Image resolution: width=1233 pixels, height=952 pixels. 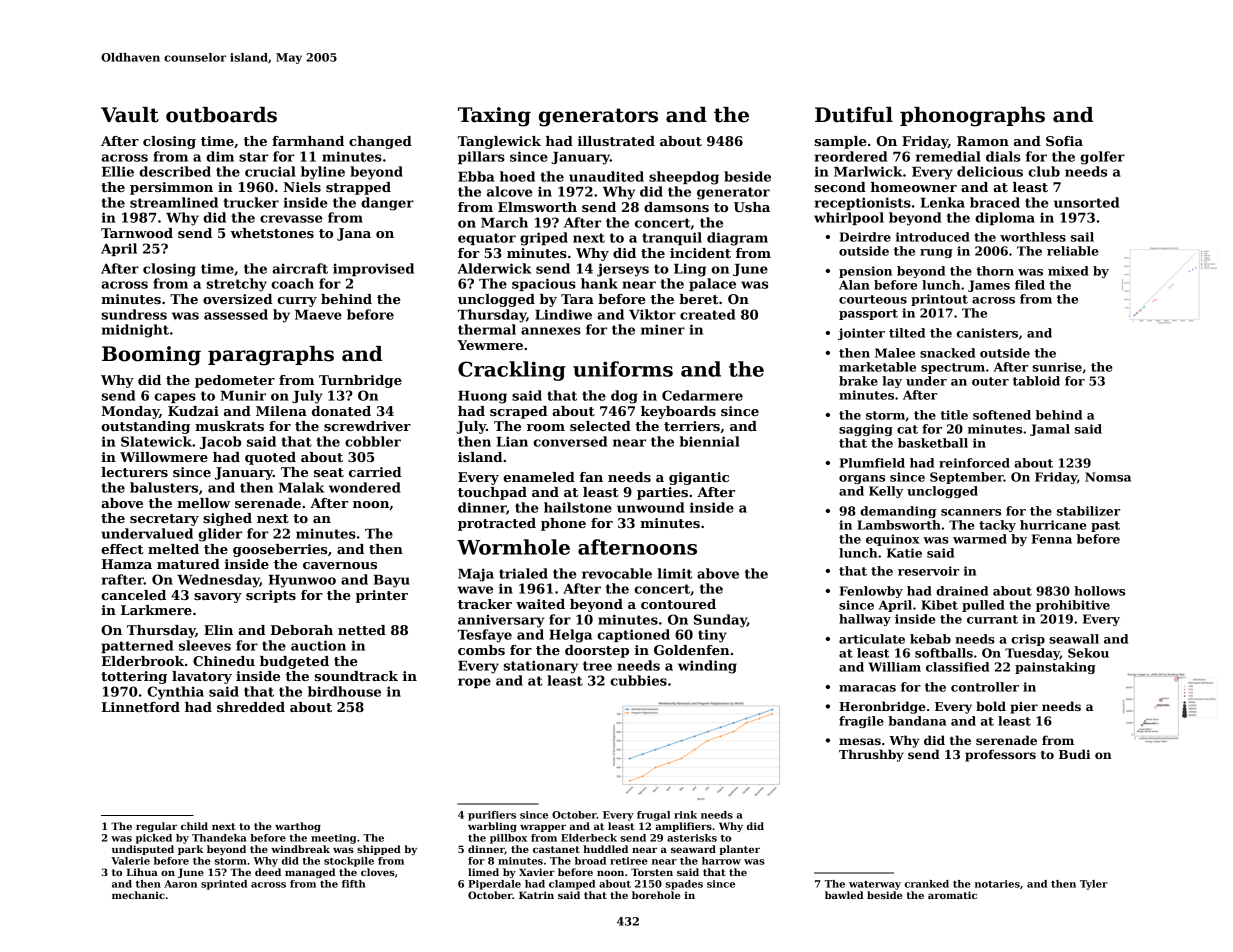 What do you see at coordinates (218, 630) in the document?
I see `Elin` at bounding box center [218, 630].
